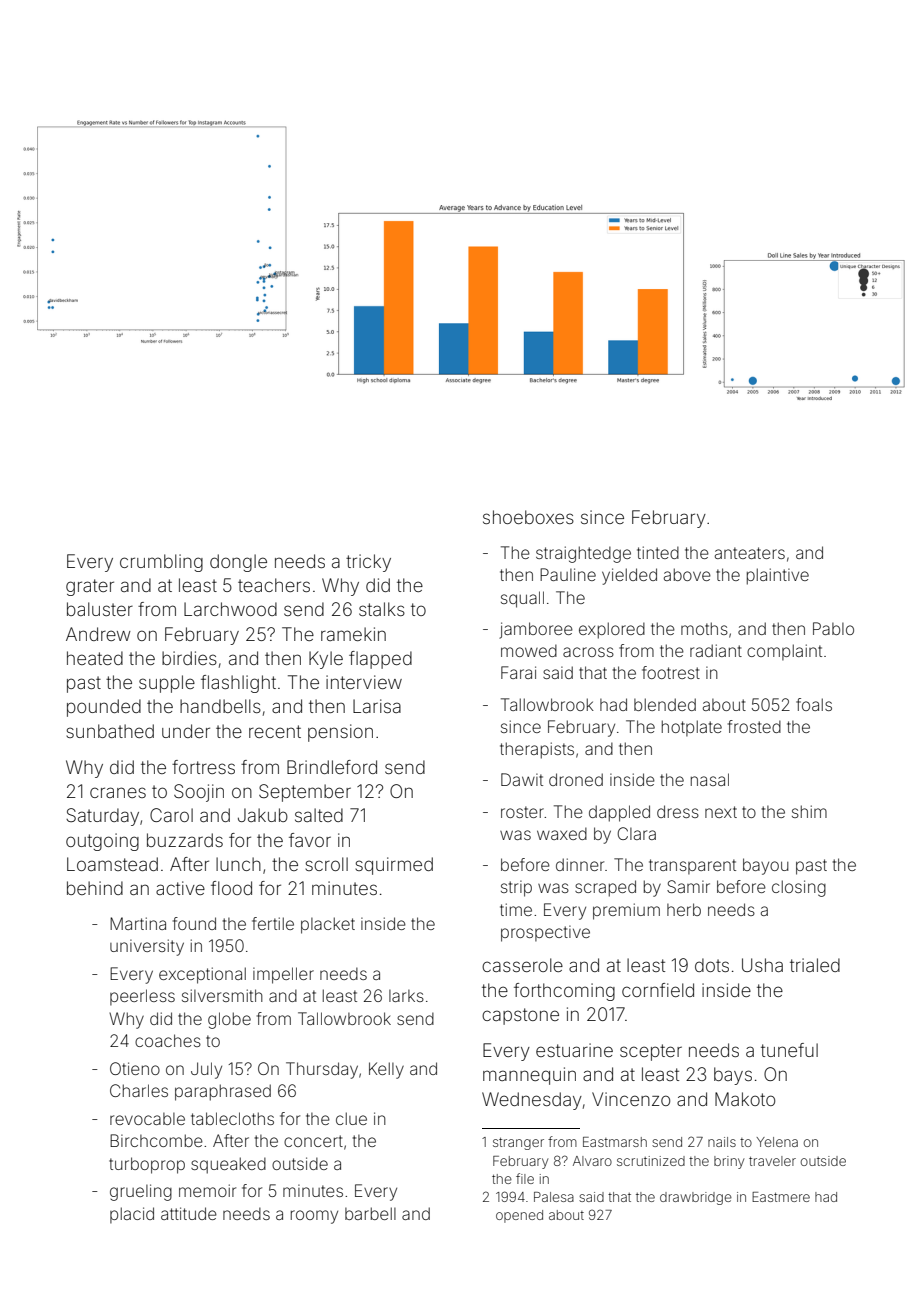 This screenshot has width=924, height=1308. What do you see at coordinates (147, 947) in the screenshot?
I see `university` at bounding box center [147, 947].
